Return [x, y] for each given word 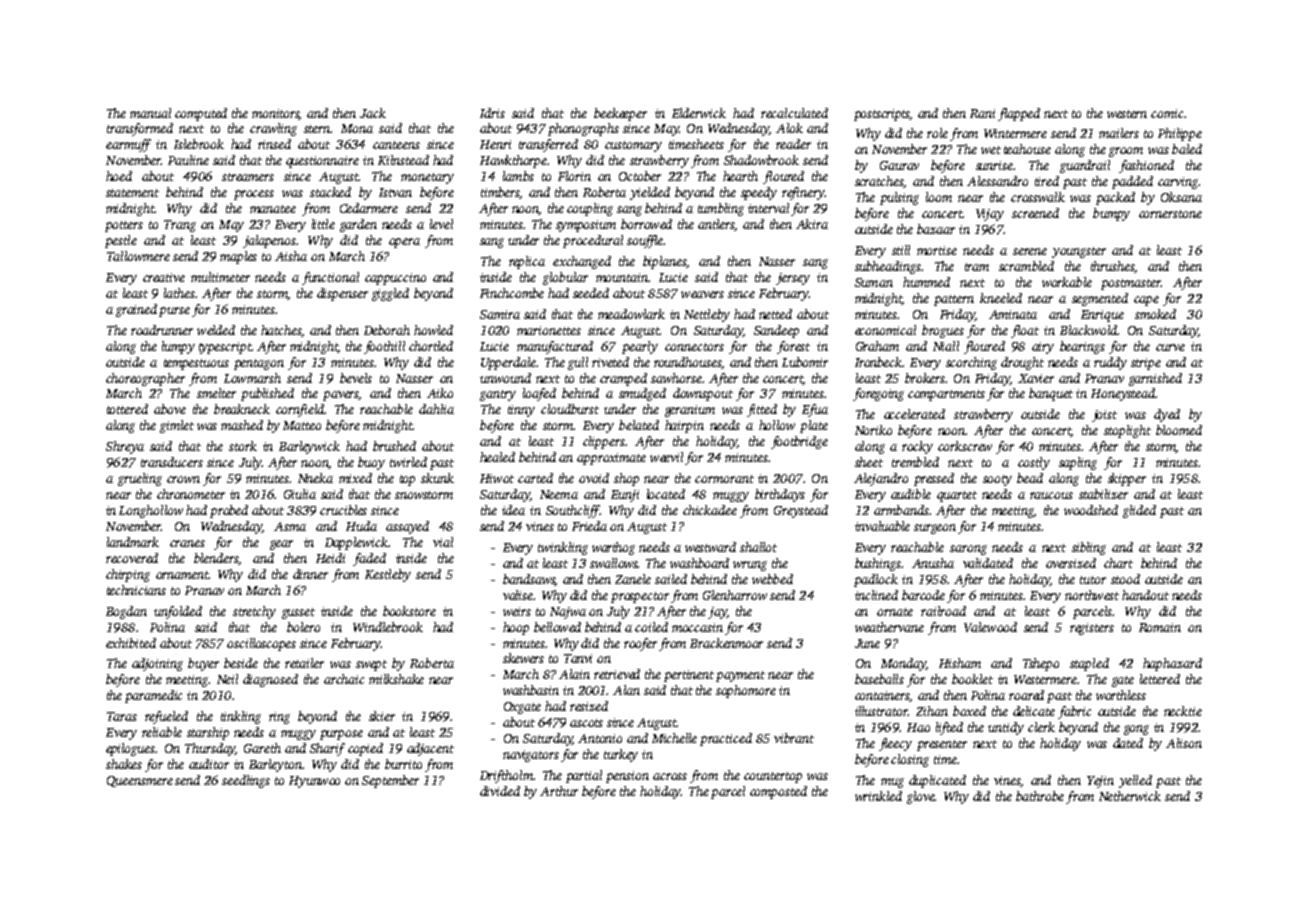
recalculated [794, 113]
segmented [1100, 299]
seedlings [246, 781]
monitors [276, 114]
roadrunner [162, 330]
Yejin [1100, 782]
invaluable [882, 526]
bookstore [409, 611]
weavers [702, 294]
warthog [613, 548]
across [670, 776]
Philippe [1180, 134]
